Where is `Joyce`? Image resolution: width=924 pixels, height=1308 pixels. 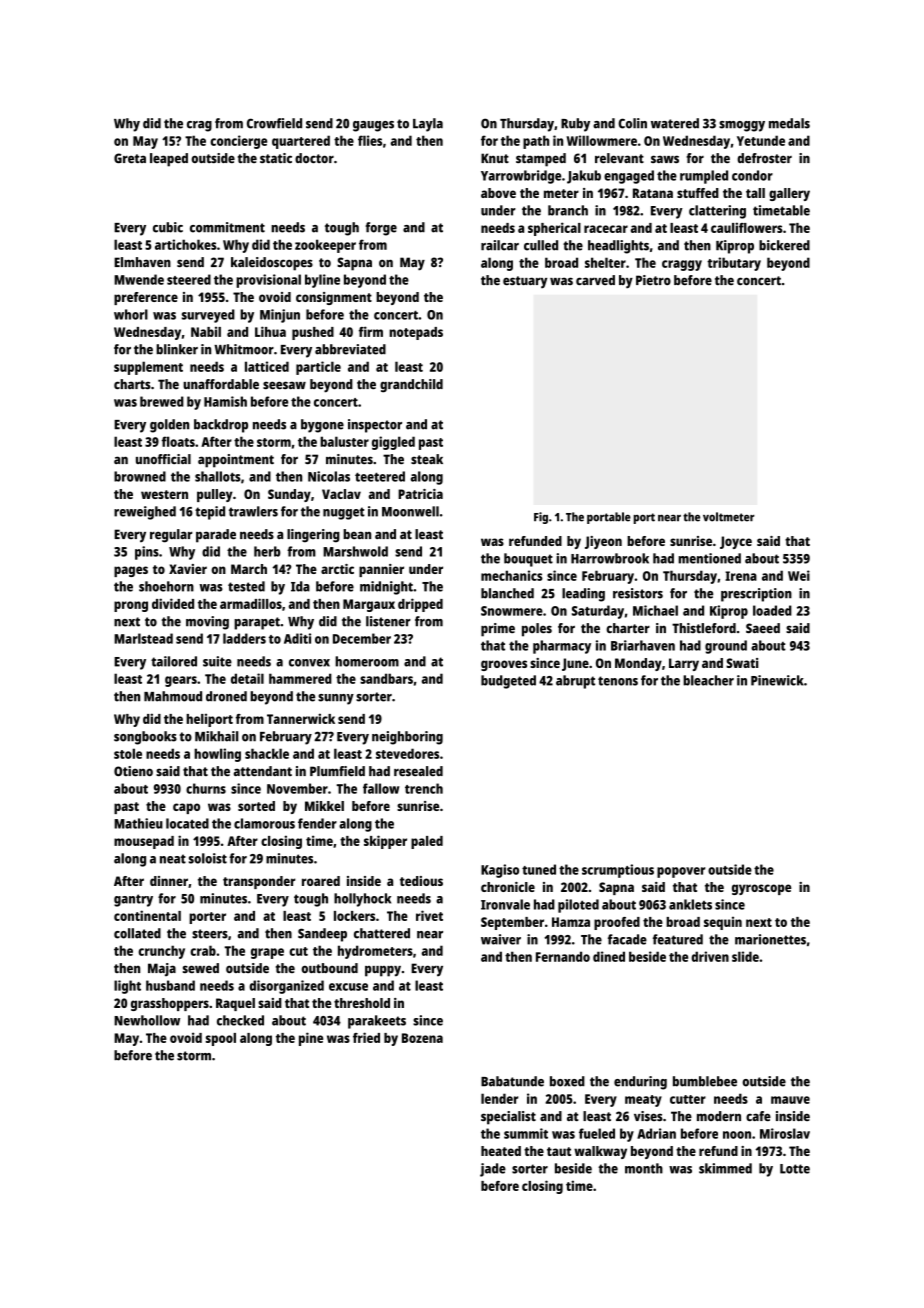
Joyce is located at coordinates (736, 542).
